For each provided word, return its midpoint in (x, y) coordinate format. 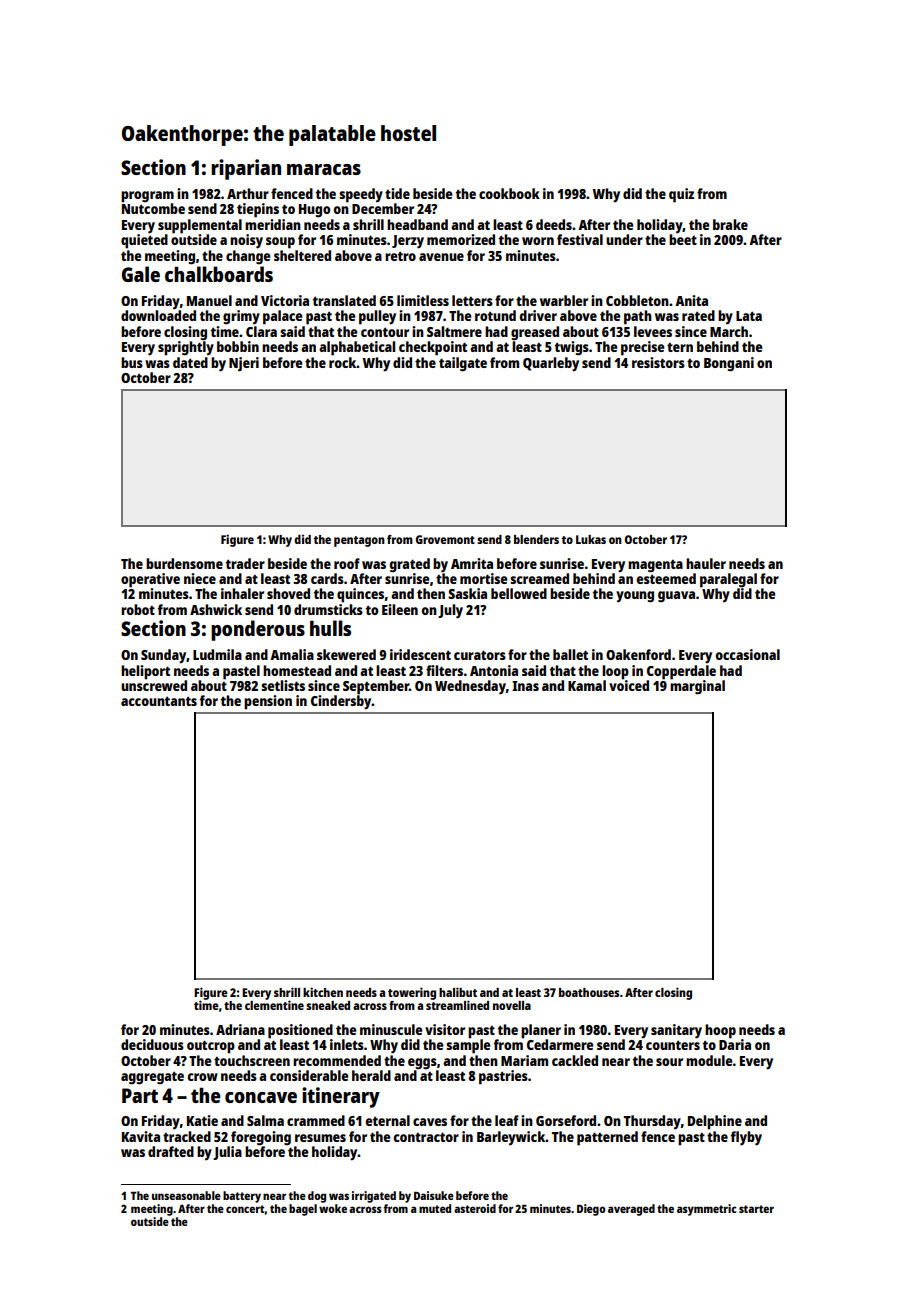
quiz (681, 195)
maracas (324, 169)
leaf (507, 1120)
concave (261, 1097)
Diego (591, 1210)
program (147, 197)
